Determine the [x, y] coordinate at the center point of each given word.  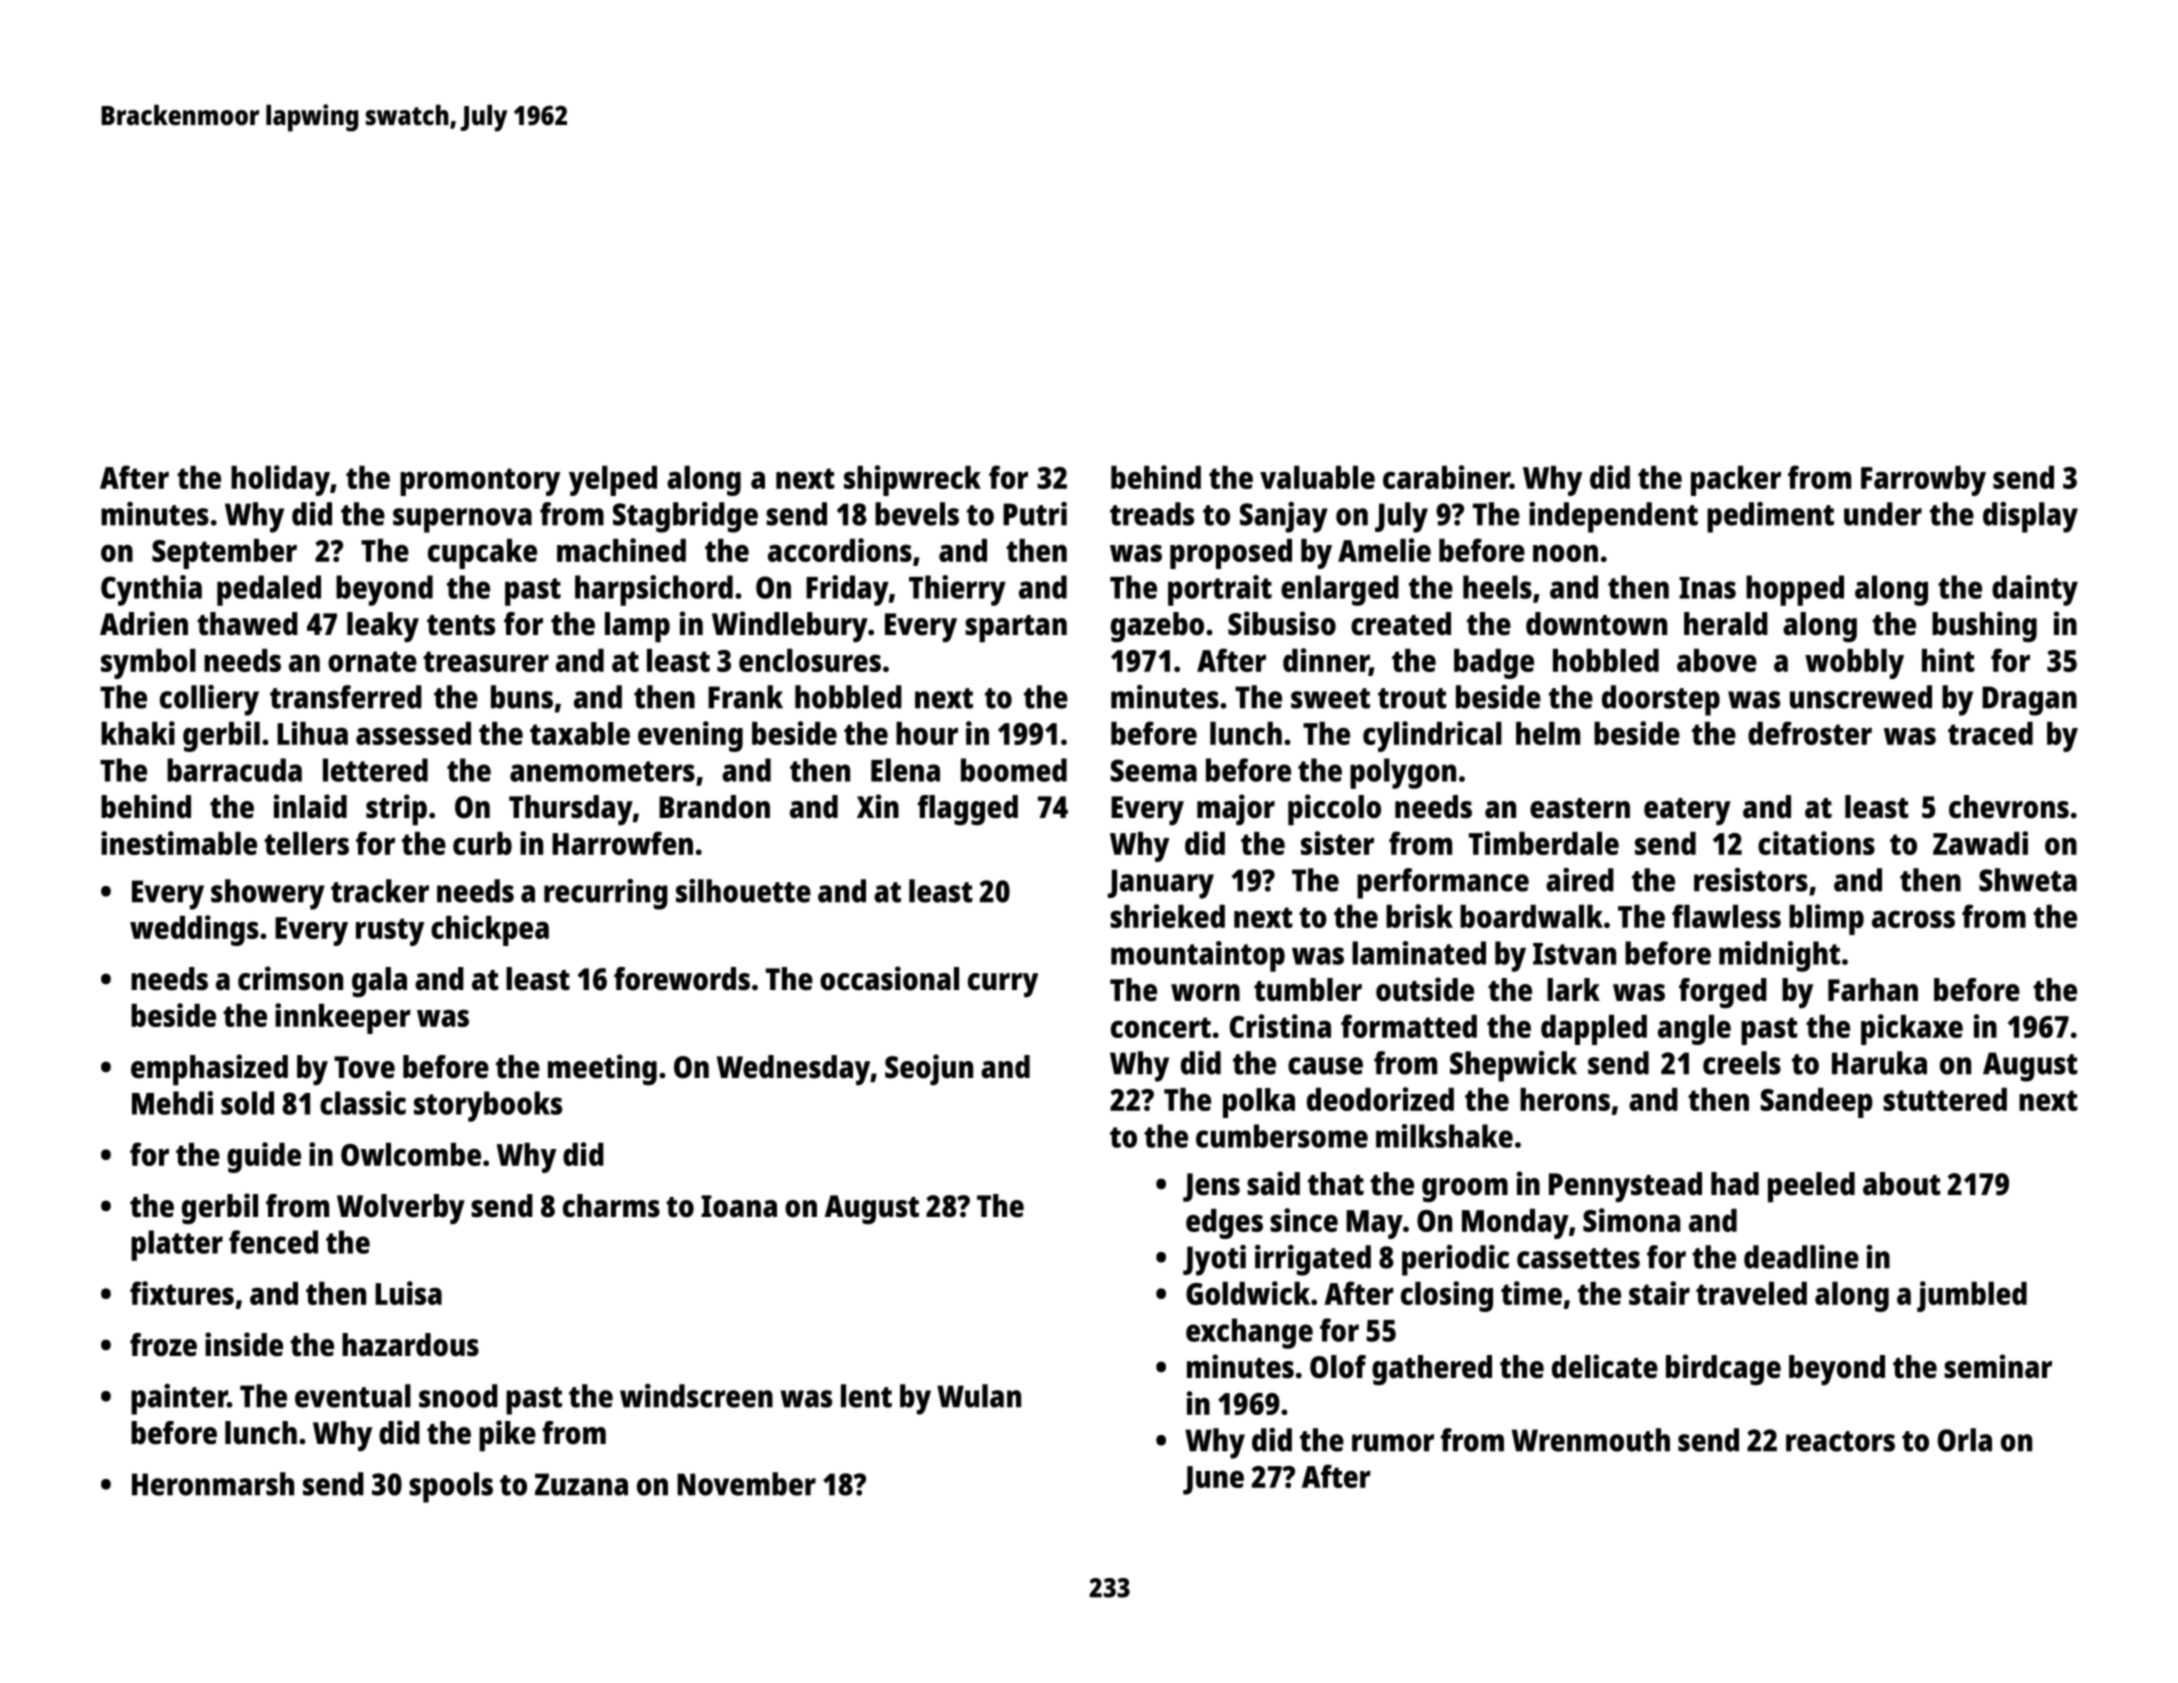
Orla [1965, 1440]
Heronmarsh [213, 1484]
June [1213, 1480]
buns [522, 697]
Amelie [1384, 550]
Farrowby [1923, 481]
